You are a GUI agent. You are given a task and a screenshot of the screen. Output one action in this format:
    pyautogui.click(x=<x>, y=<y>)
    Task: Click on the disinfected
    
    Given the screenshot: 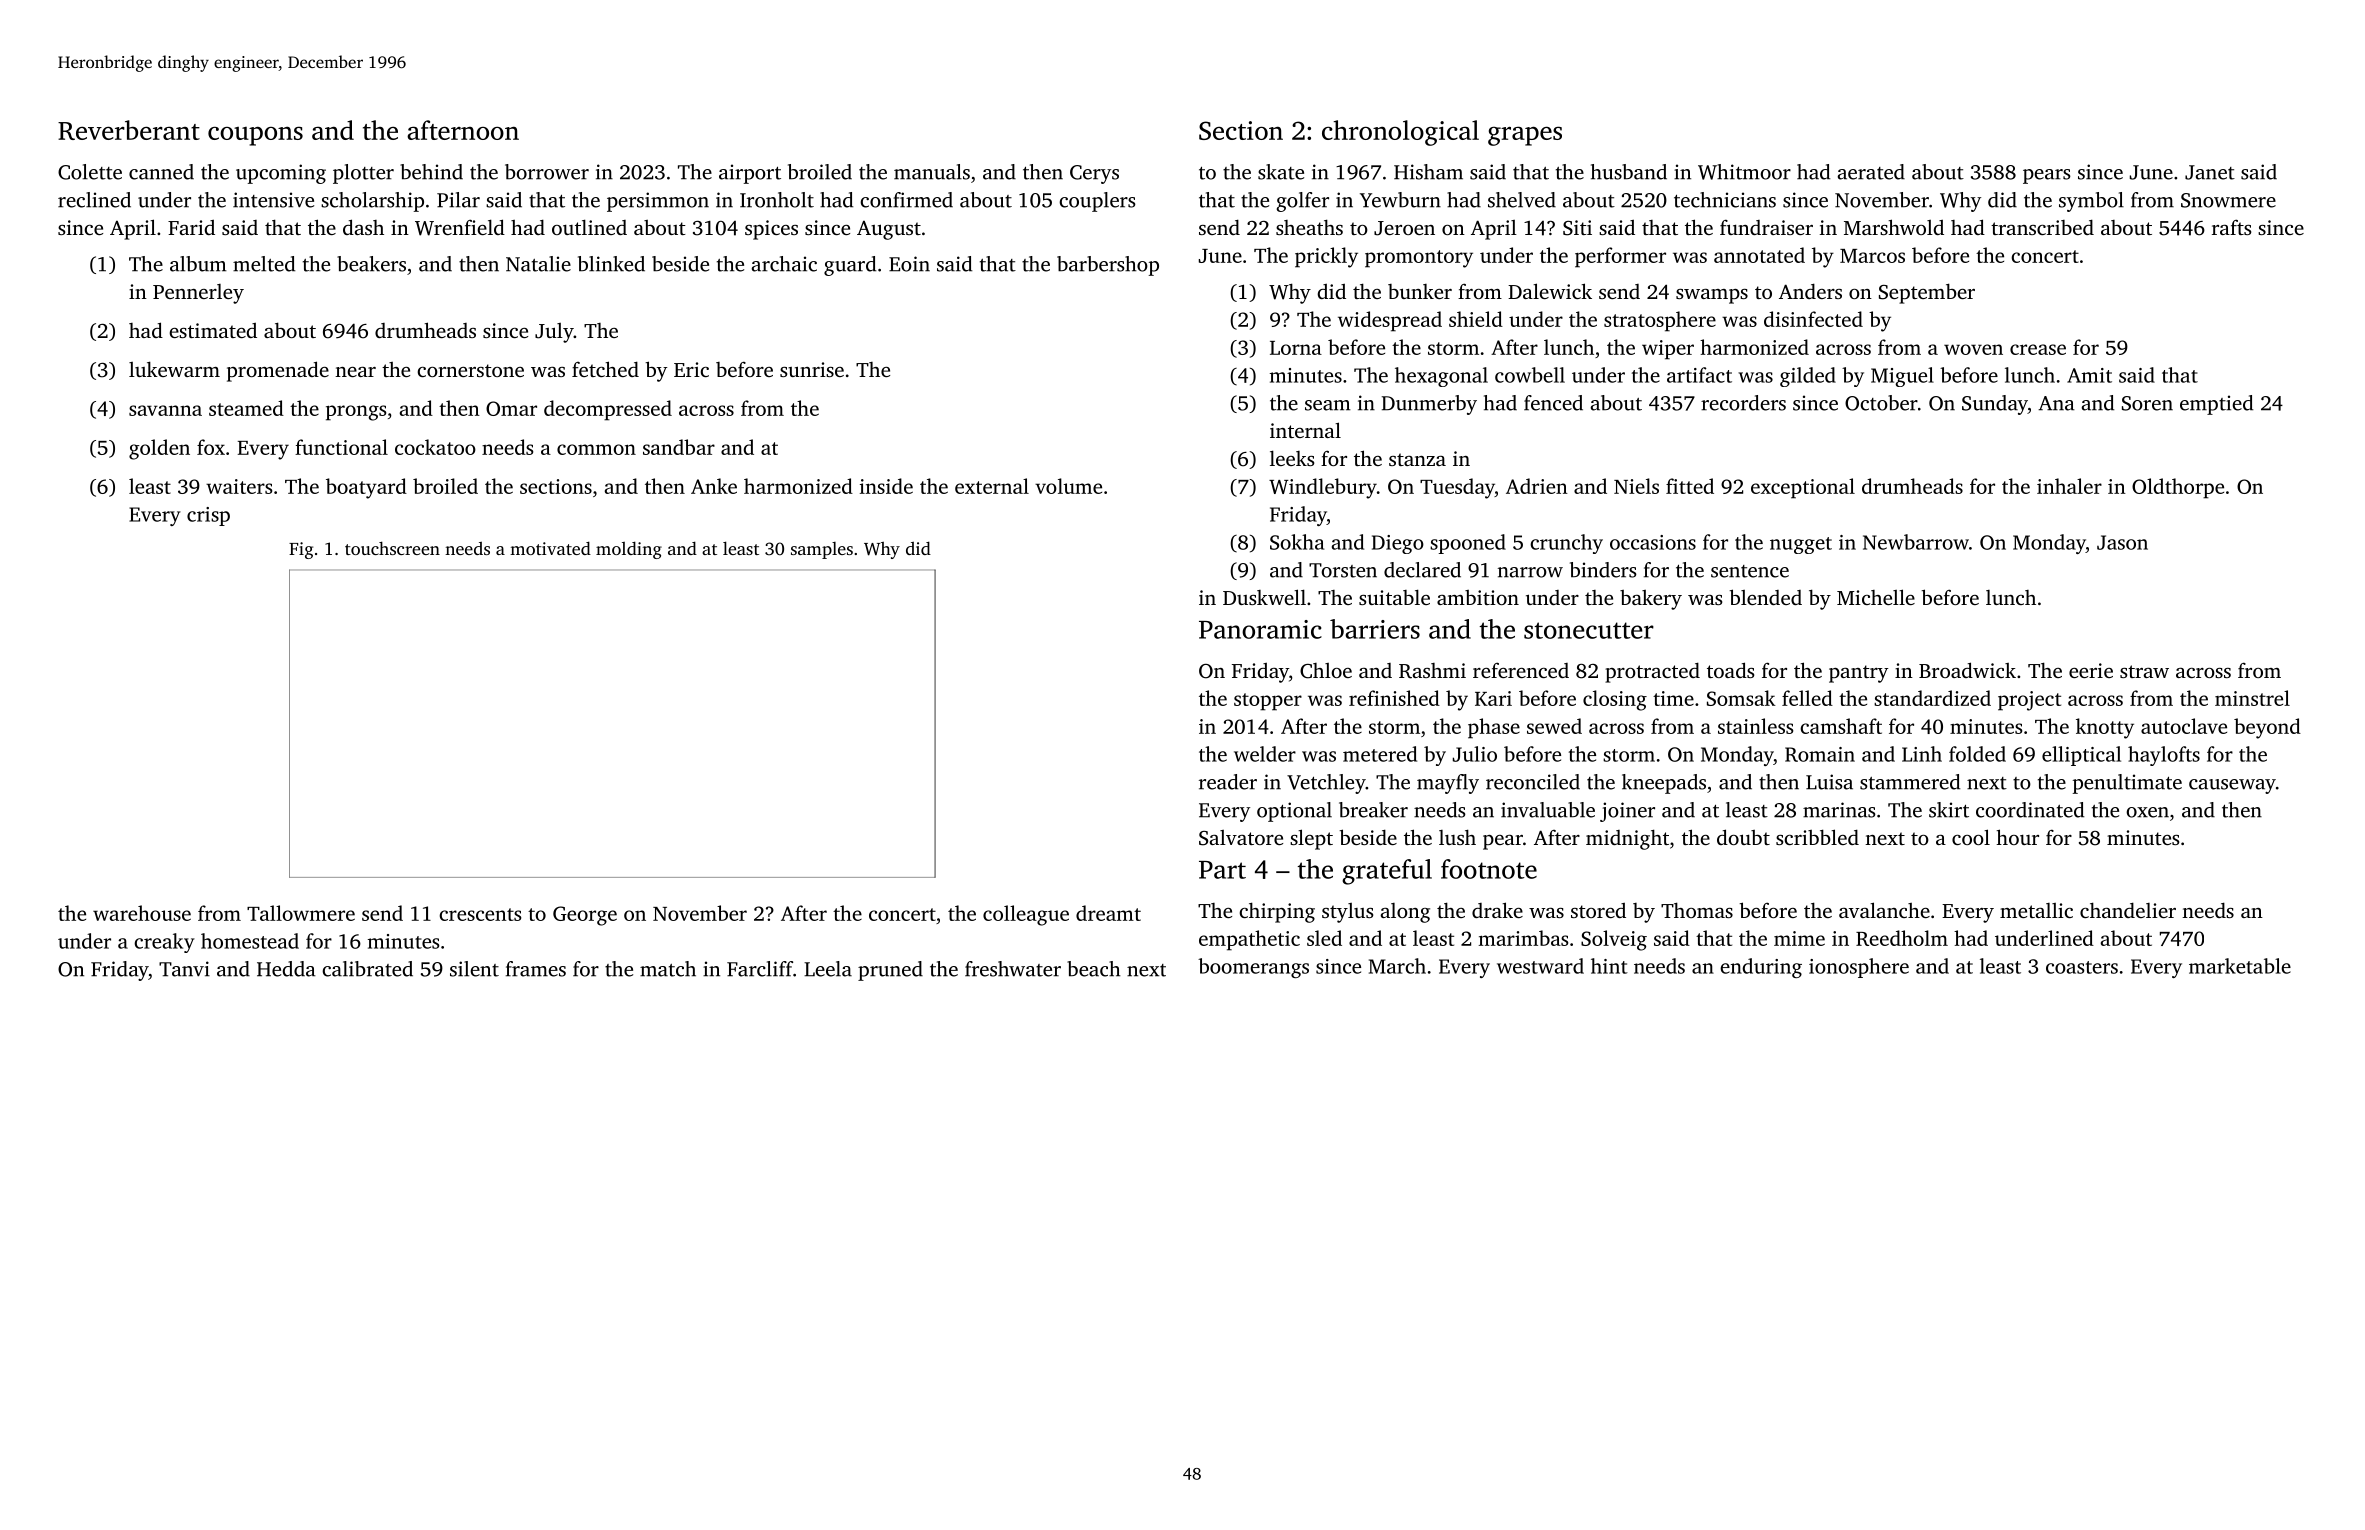 What is the action you would take?
    pyautogui.click(x=1813, y=319)
